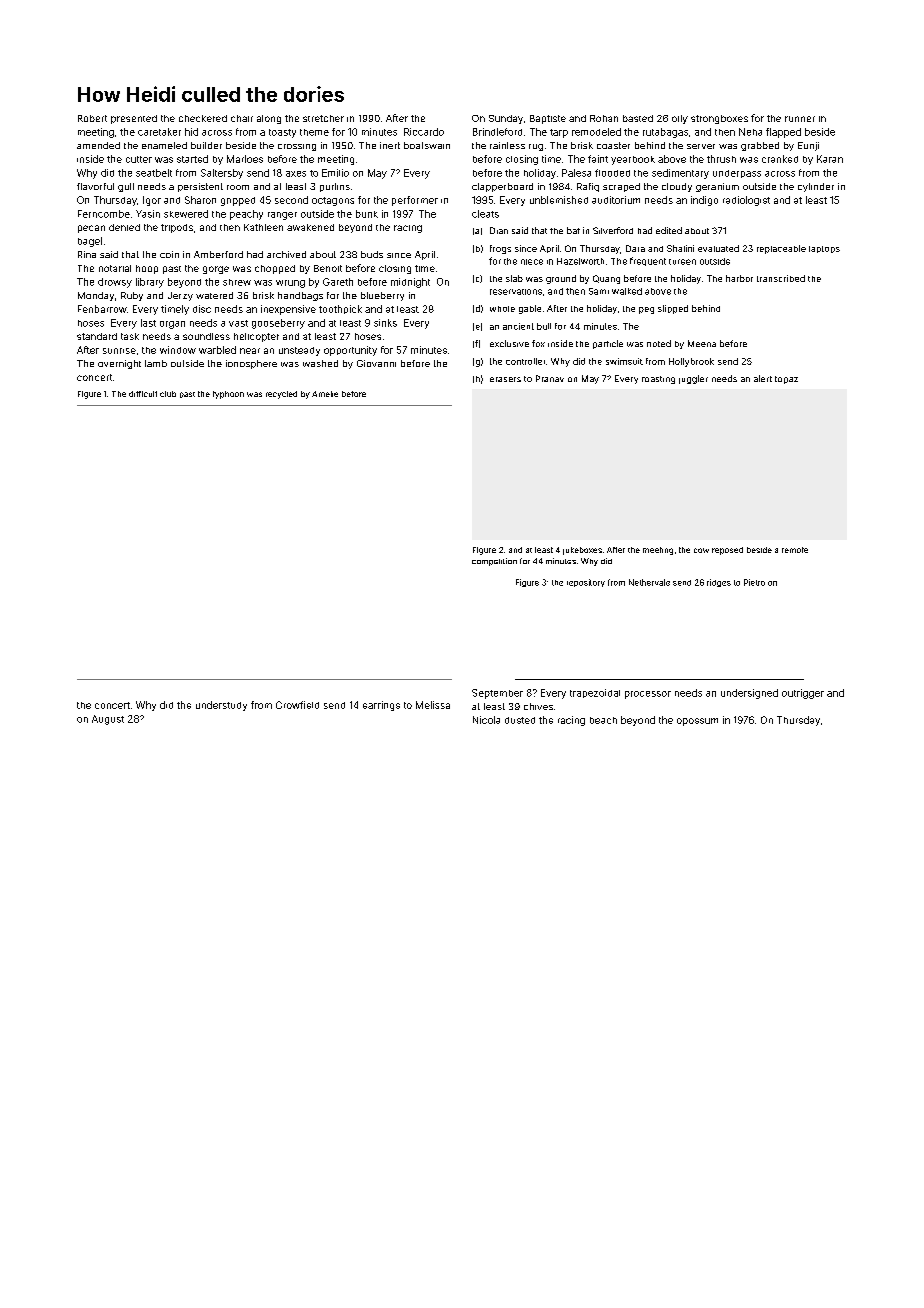 The image size is (924, 1308). Describe the element at coordinates (95, 186) in the page. I see `flavorful` at that location.
